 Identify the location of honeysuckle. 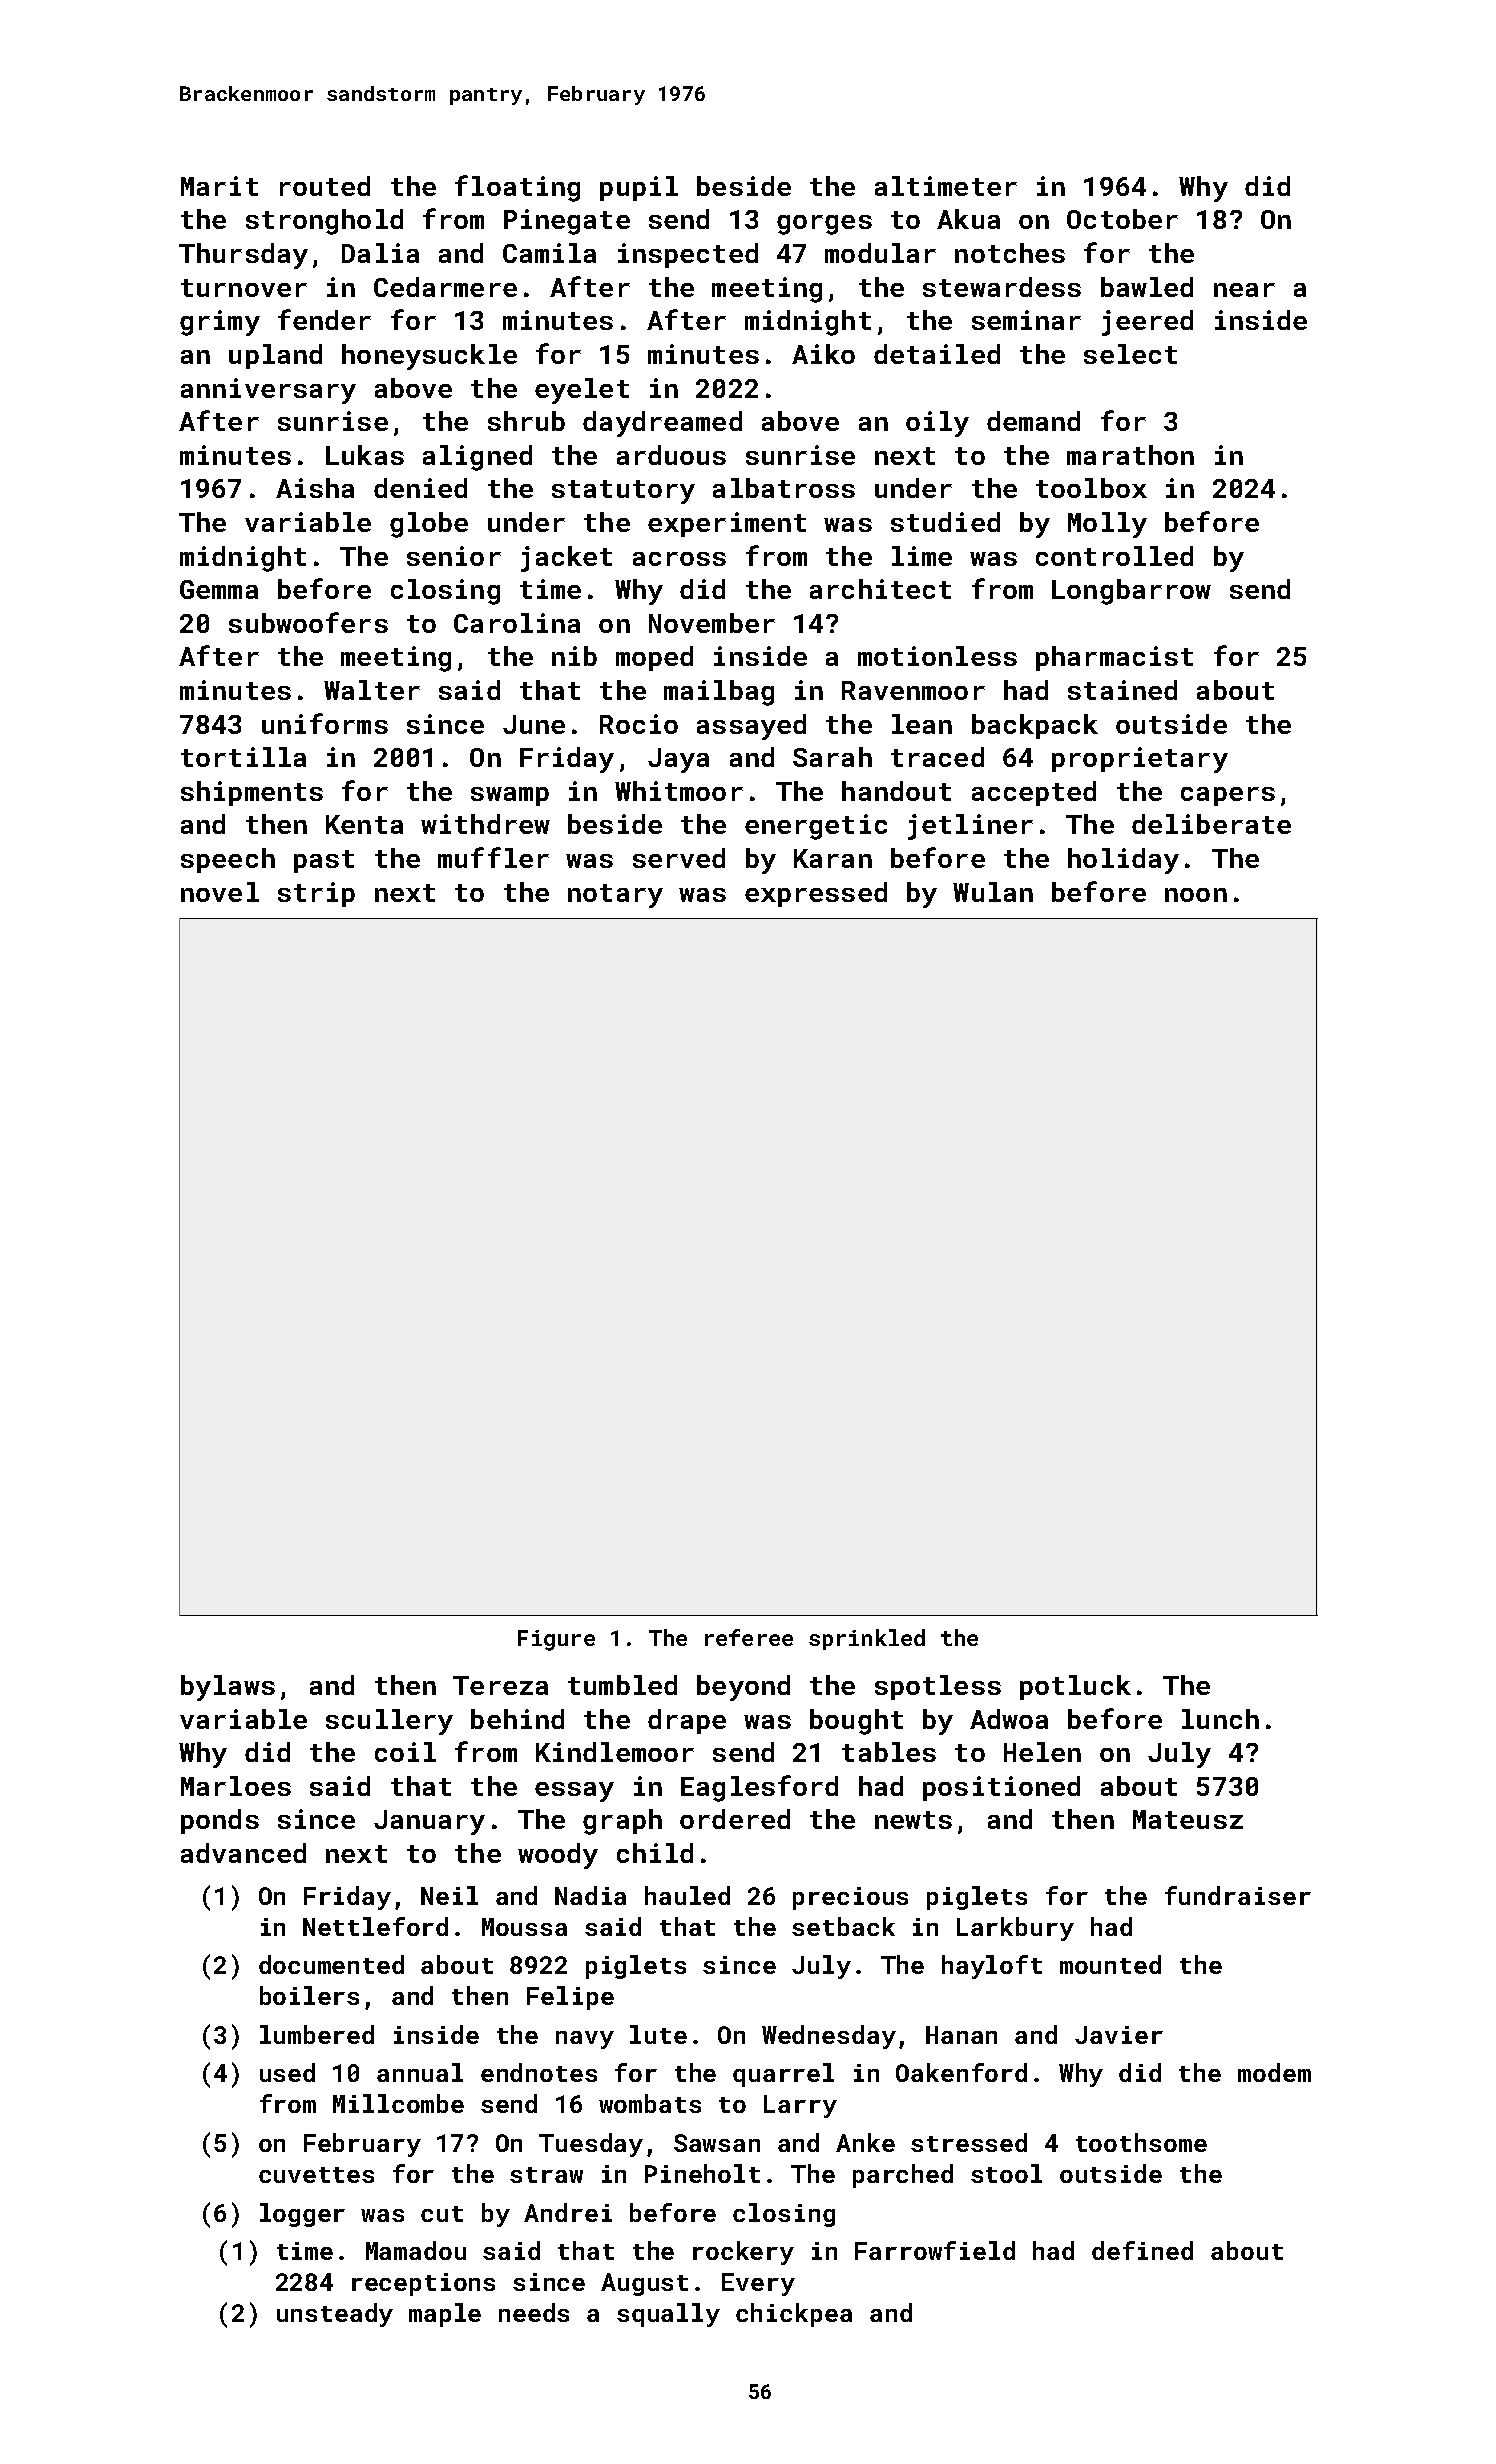
(429, 357).
